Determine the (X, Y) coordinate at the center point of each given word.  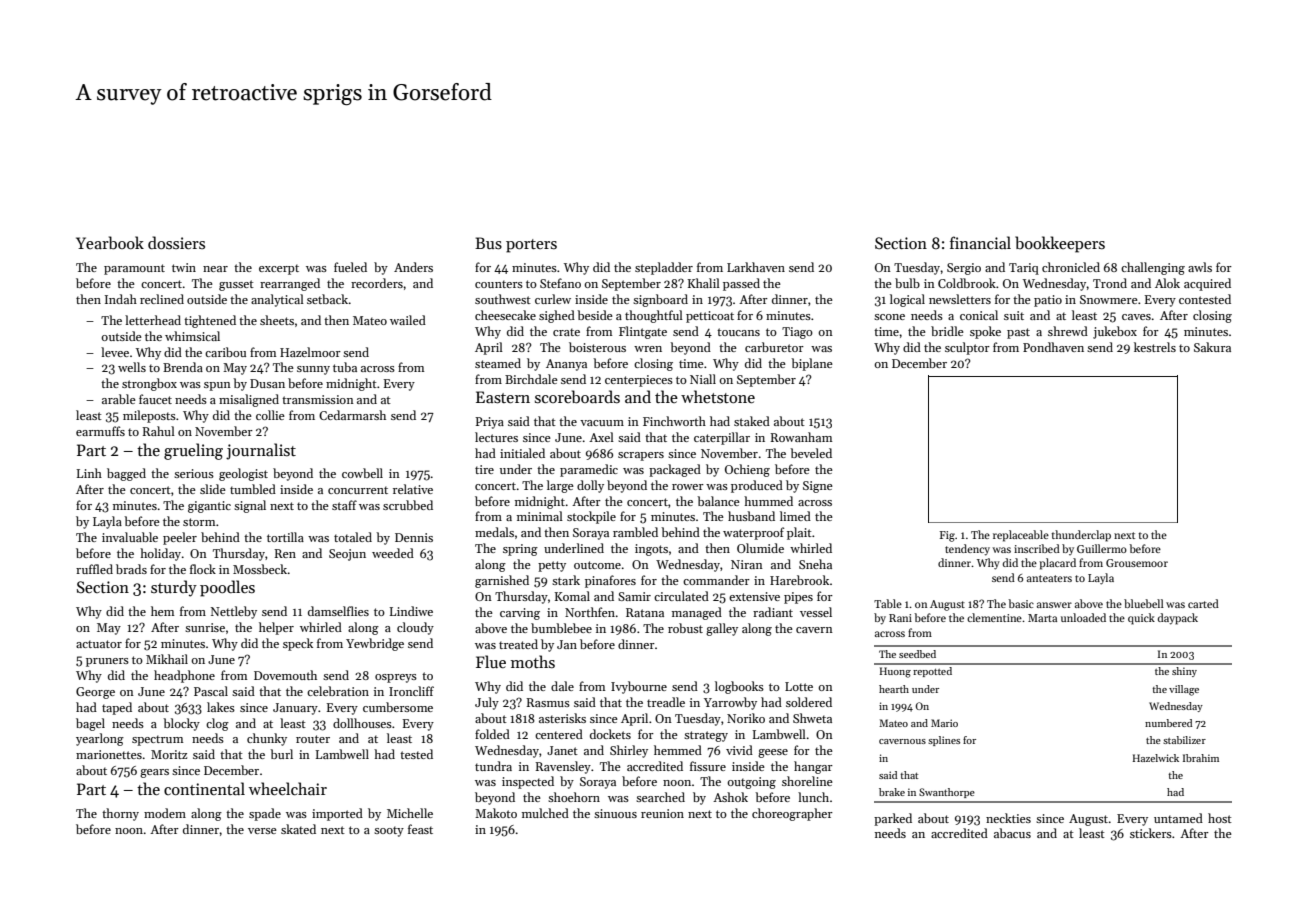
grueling (193, 451)
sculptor (967, 348)
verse (262, 831)
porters (531, 246)
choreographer (792, 814)
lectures (496, 437)
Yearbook (110, 243)
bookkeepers (1060, 244)
